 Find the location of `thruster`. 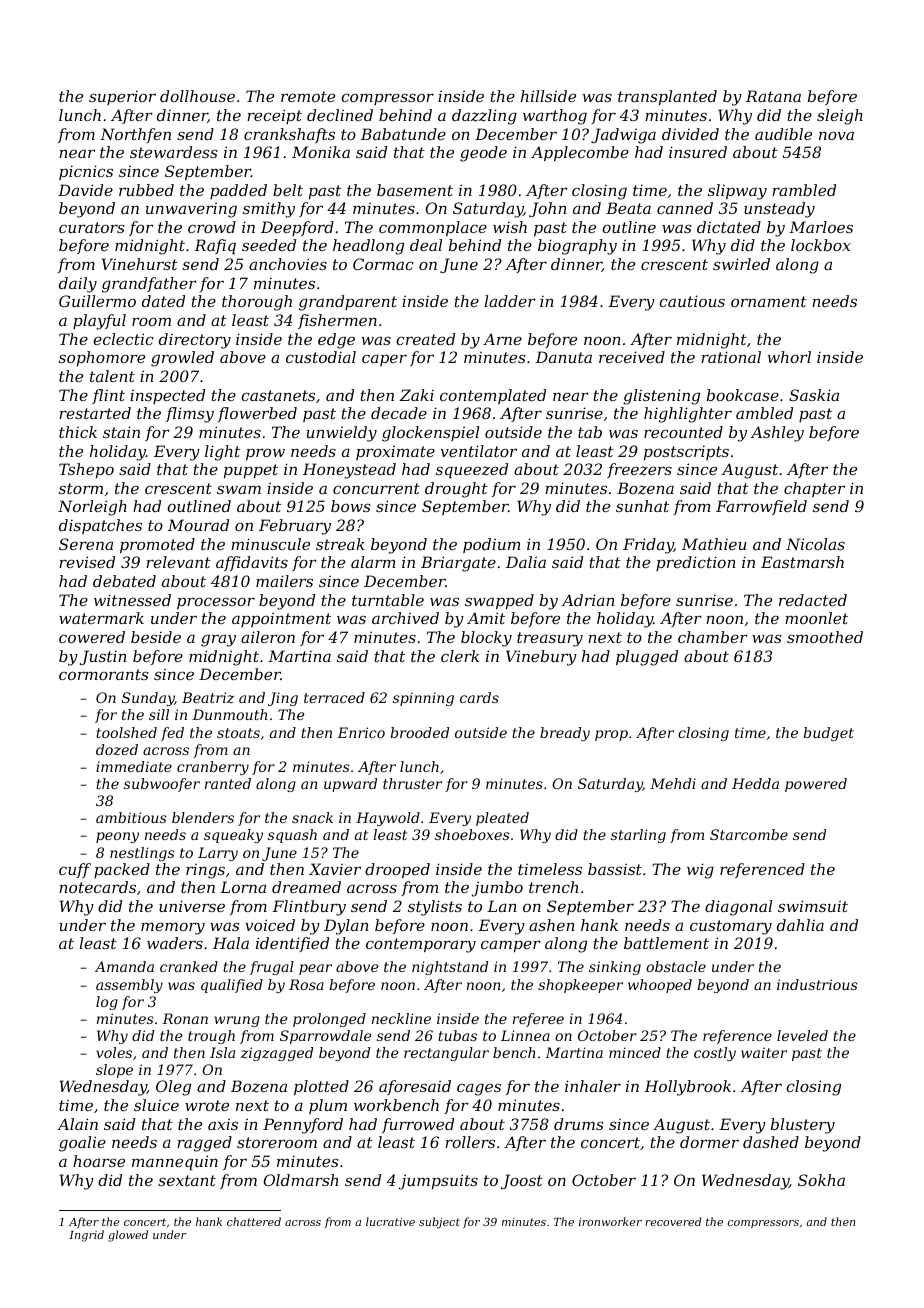

thruster is located at coordinates (412, 783).
